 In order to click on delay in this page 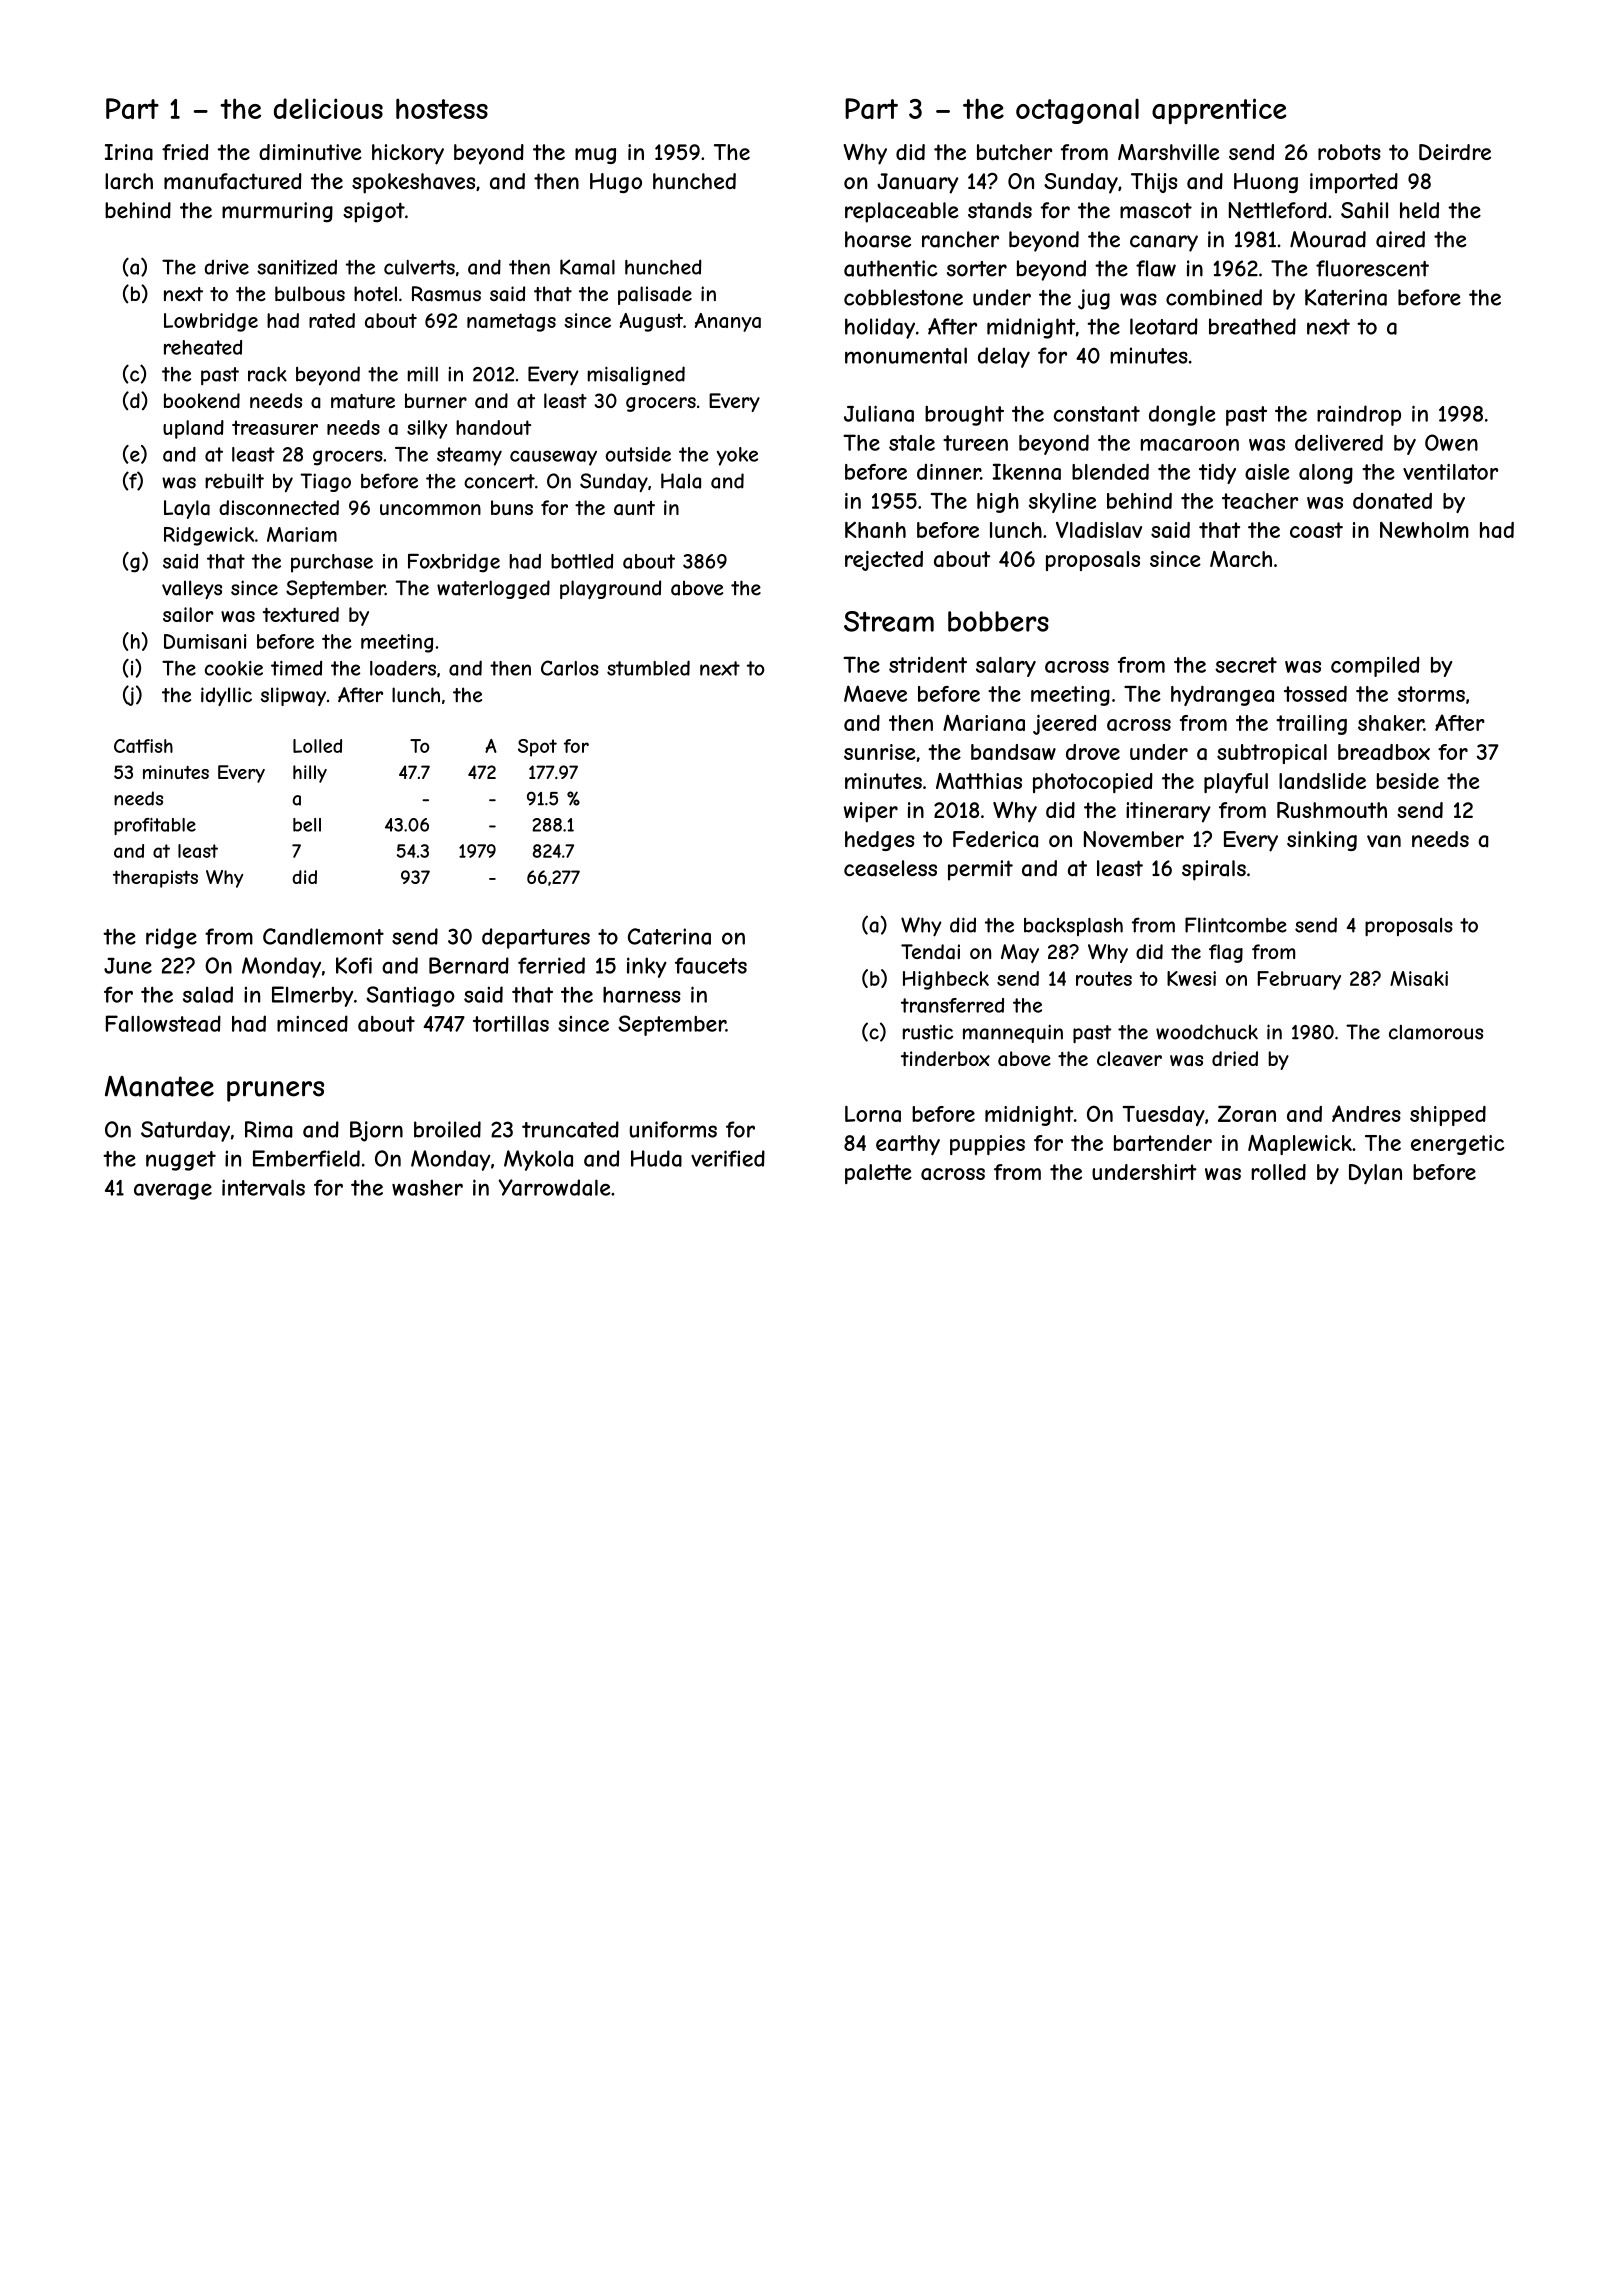, I will do `click(1004, 357)`.
